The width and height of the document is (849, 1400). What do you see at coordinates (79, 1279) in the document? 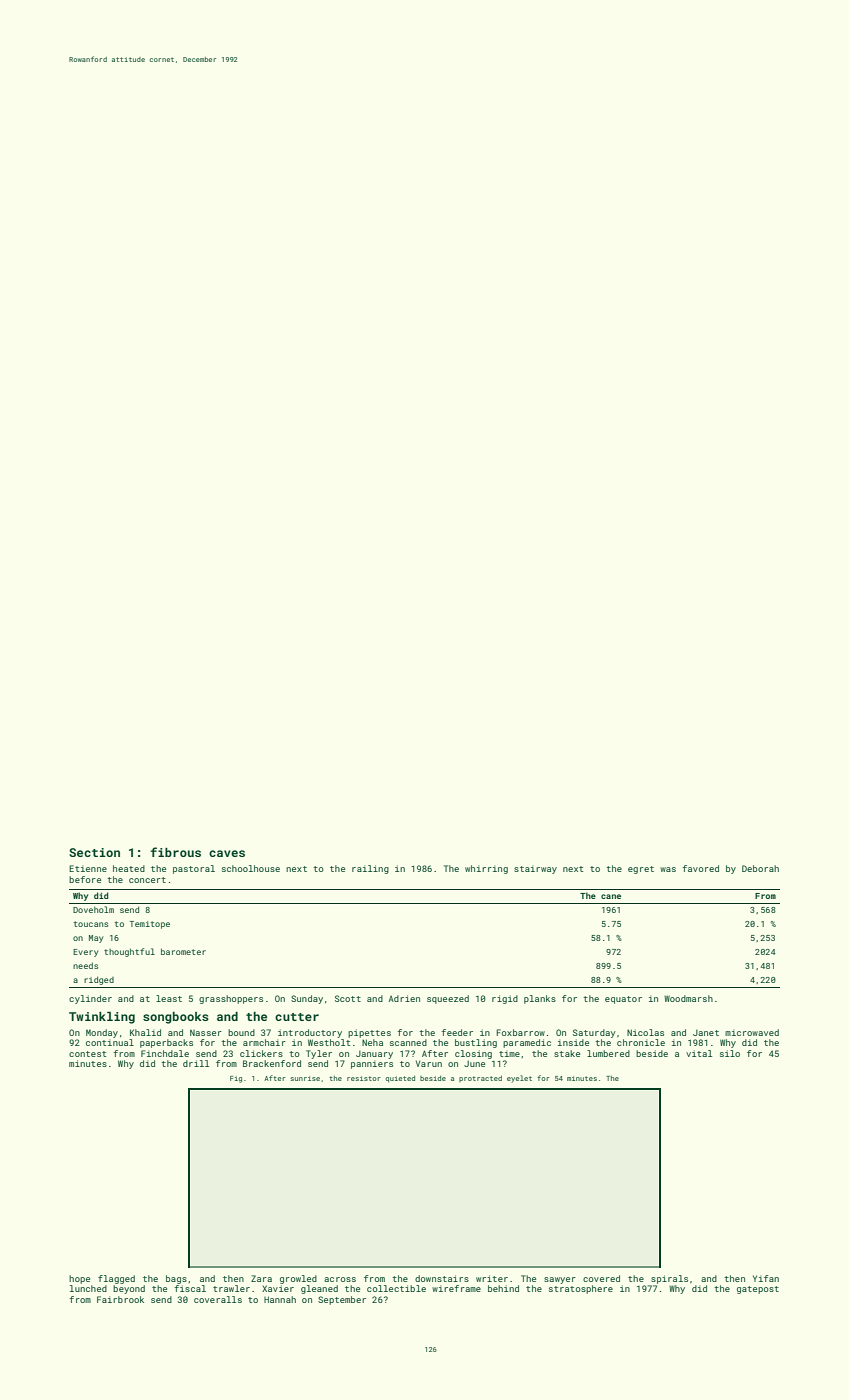
I see `hope` at bounding box center [79, 1279].
